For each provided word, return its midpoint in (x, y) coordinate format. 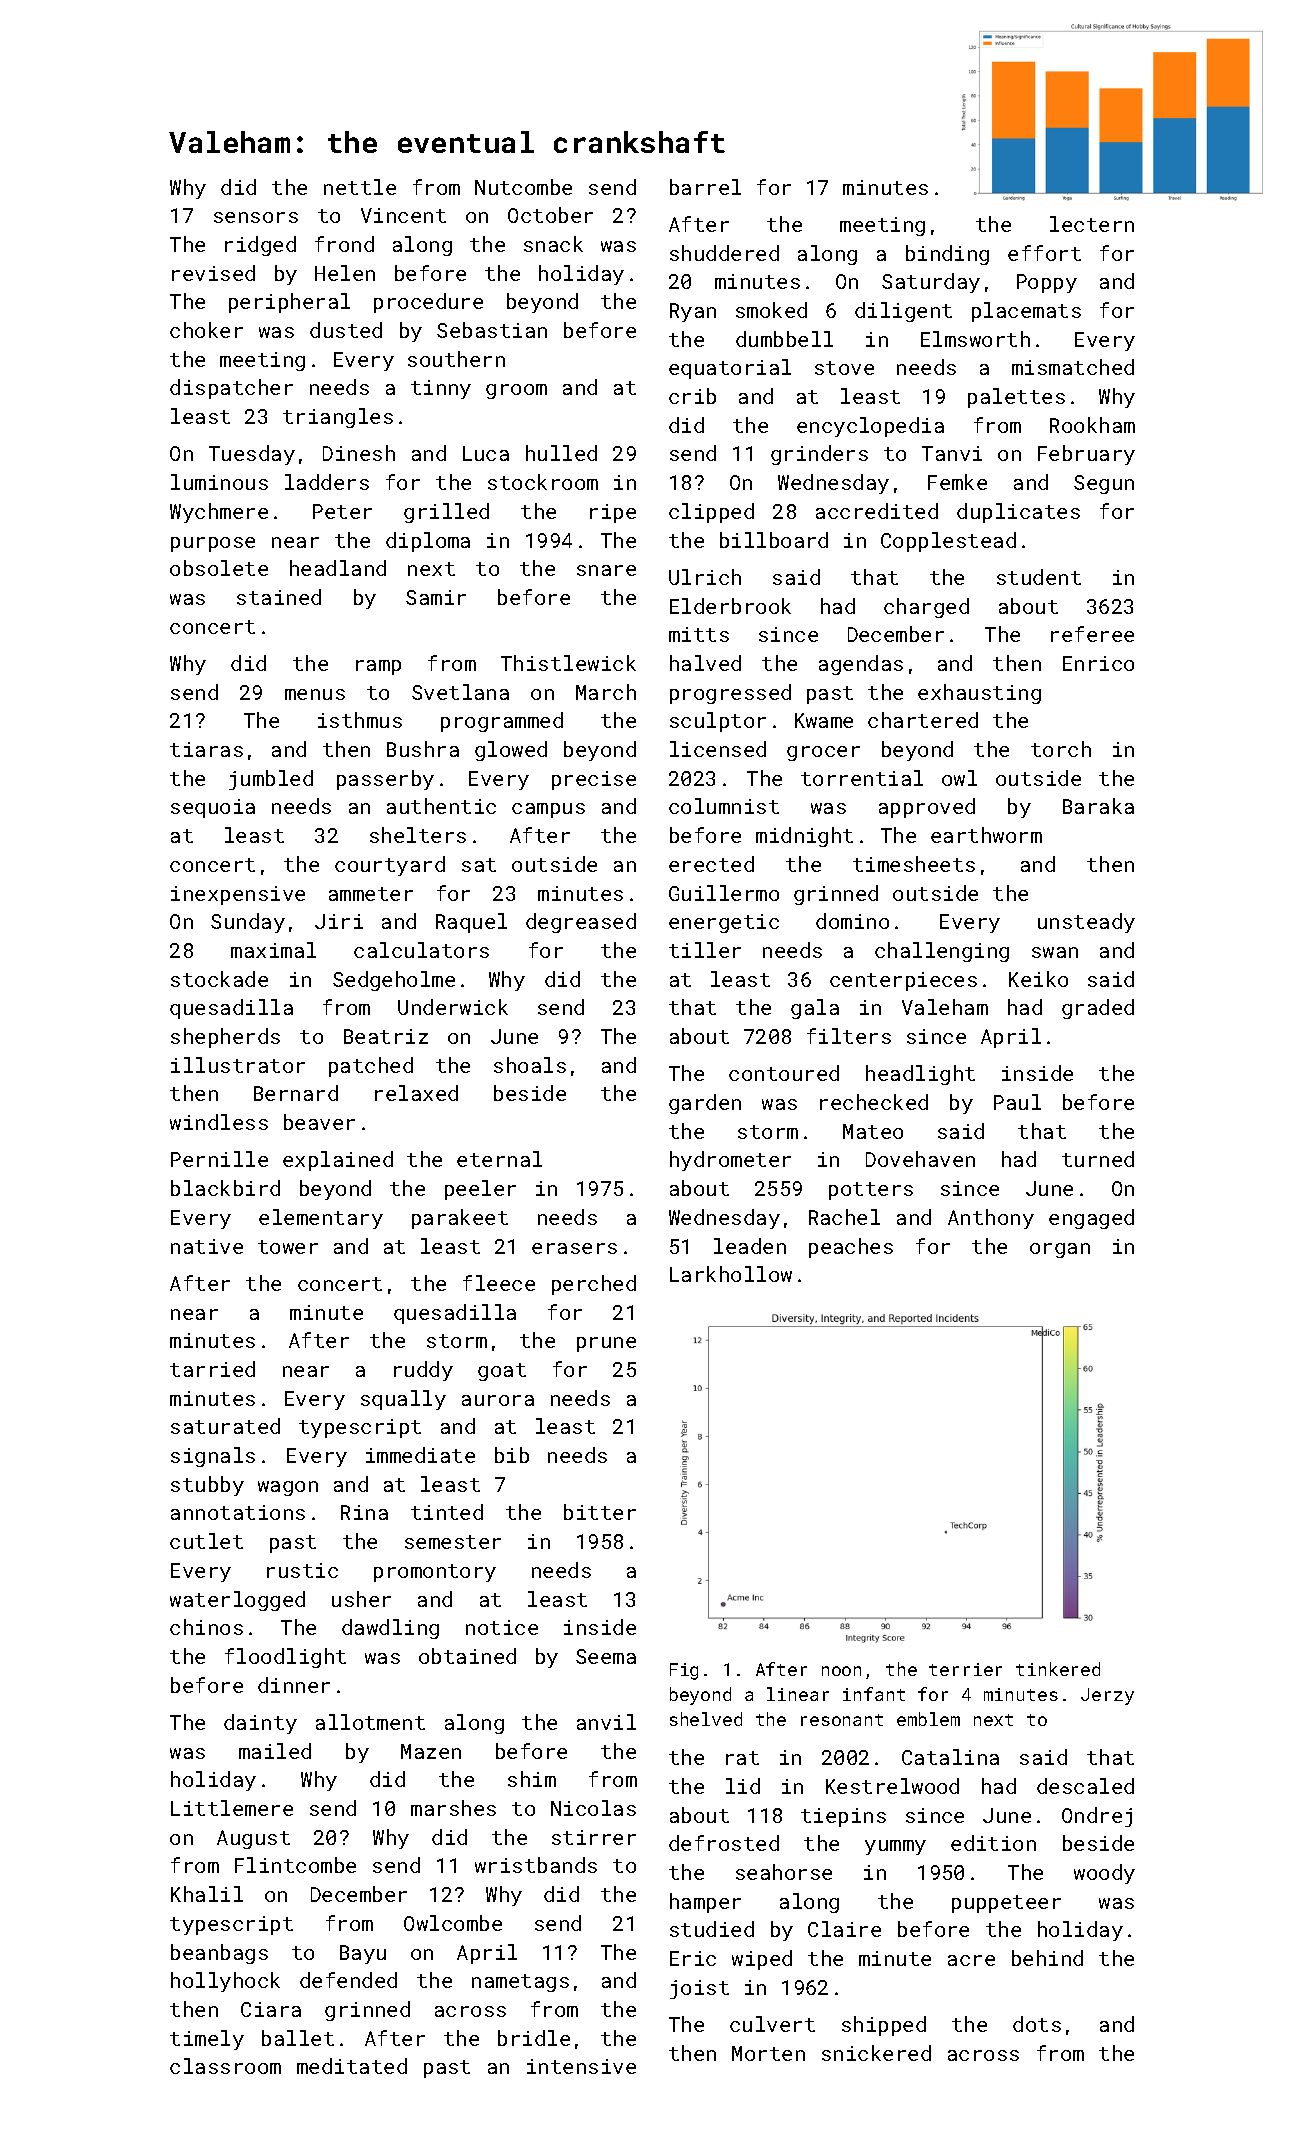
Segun (1104, 484)
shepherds (225, 1038)
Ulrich (705, 577)
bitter (600, 1512)
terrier (965, 1669)
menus (315, 694)
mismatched (1073, 367)
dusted (346, 330)
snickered (876, 2053)
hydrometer (730, 1161)
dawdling (390, 1629)
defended (348, 1980)
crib (692, 396)
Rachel (844, 1217)
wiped (762, 1960)
